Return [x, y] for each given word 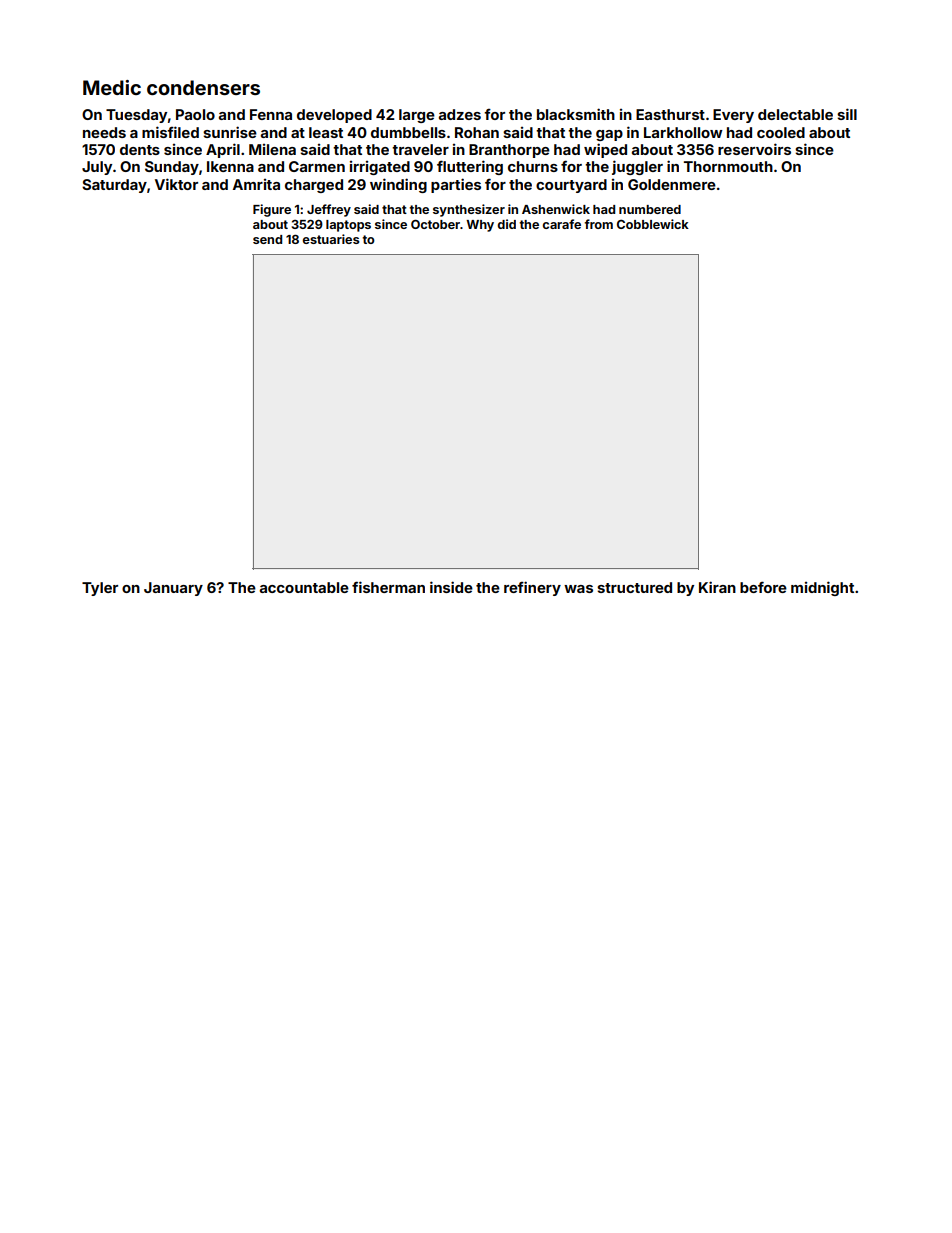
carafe [562, 224]
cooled [781, 132]
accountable [304, 587]
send [267, 239]
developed [334, 116]
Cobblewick [653, 224]
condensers [203, 87]
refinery [532, 588]
